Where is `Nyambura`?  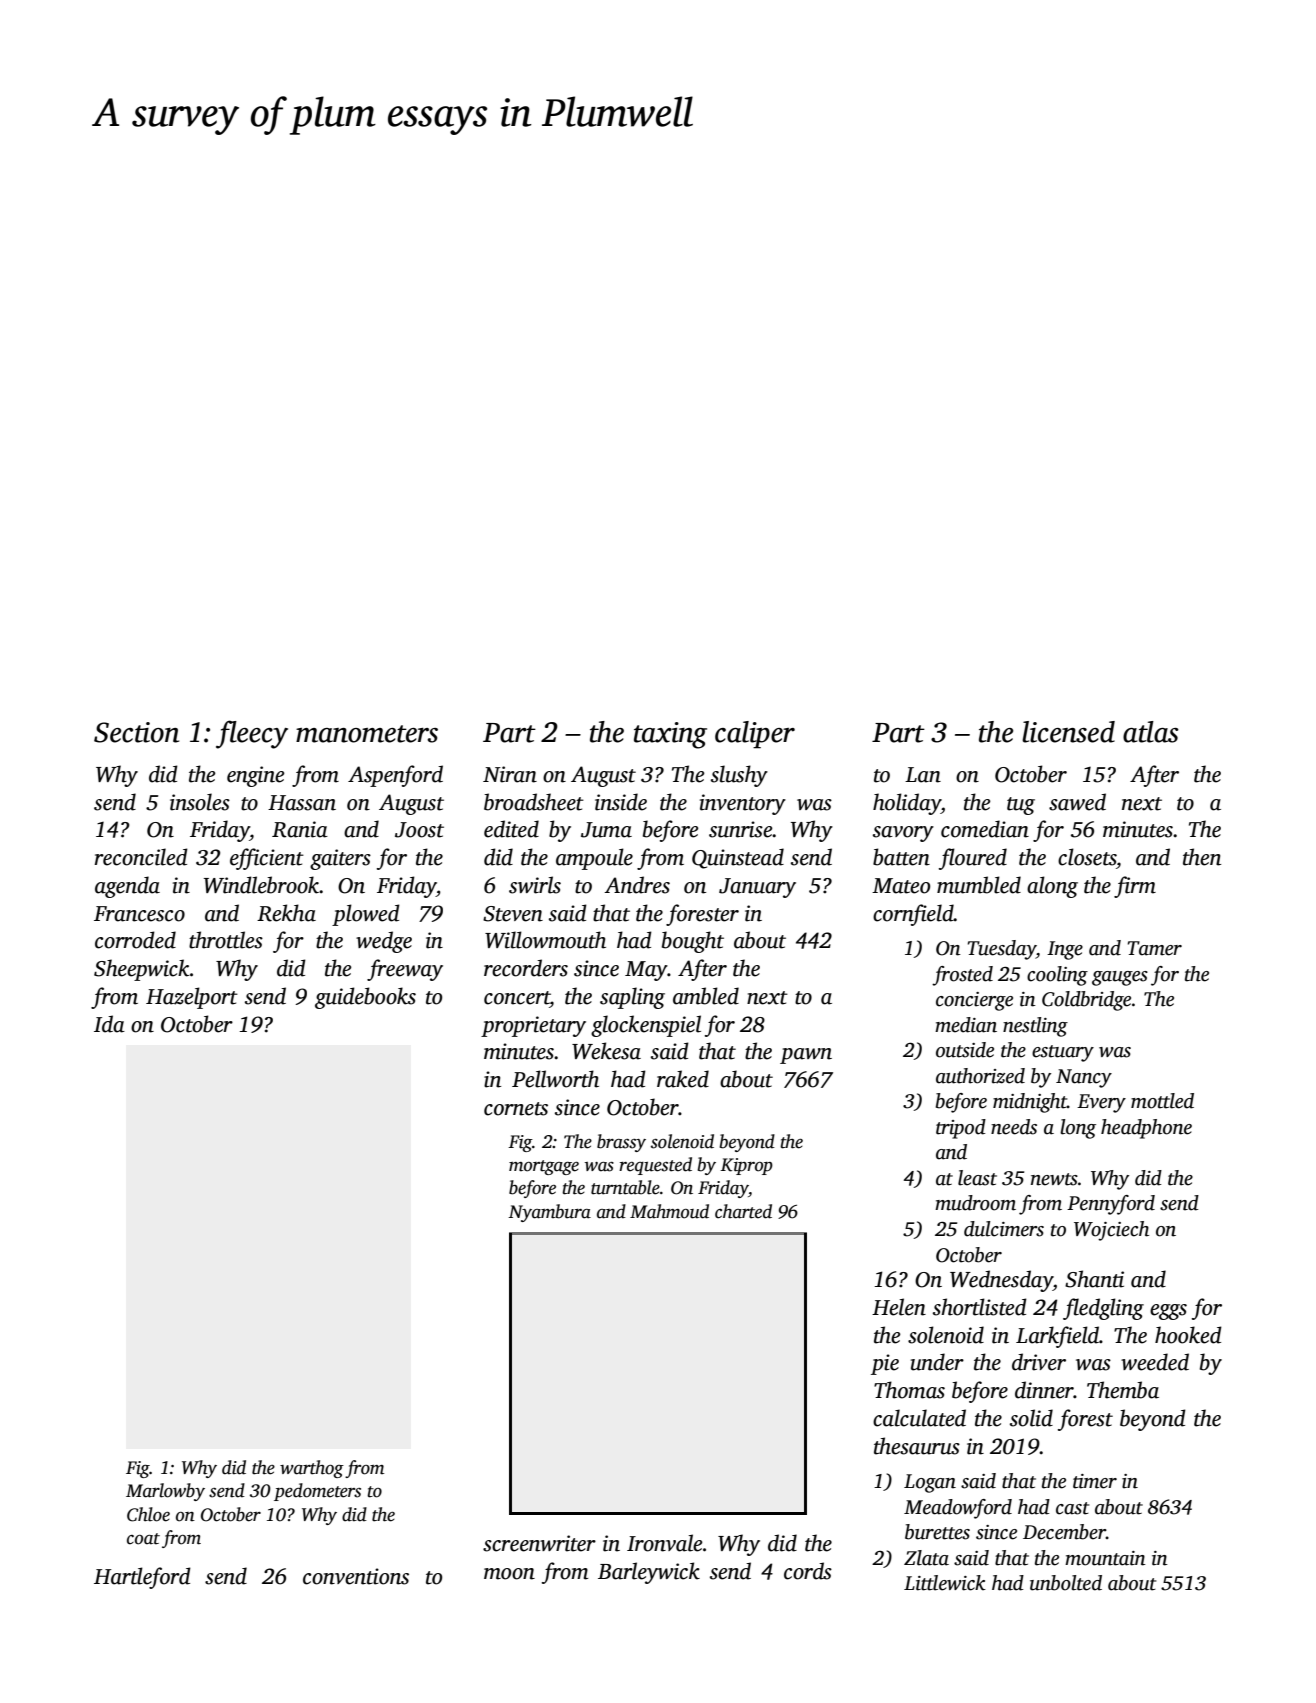
Nyambura is located at coordinates (549, 1213).
